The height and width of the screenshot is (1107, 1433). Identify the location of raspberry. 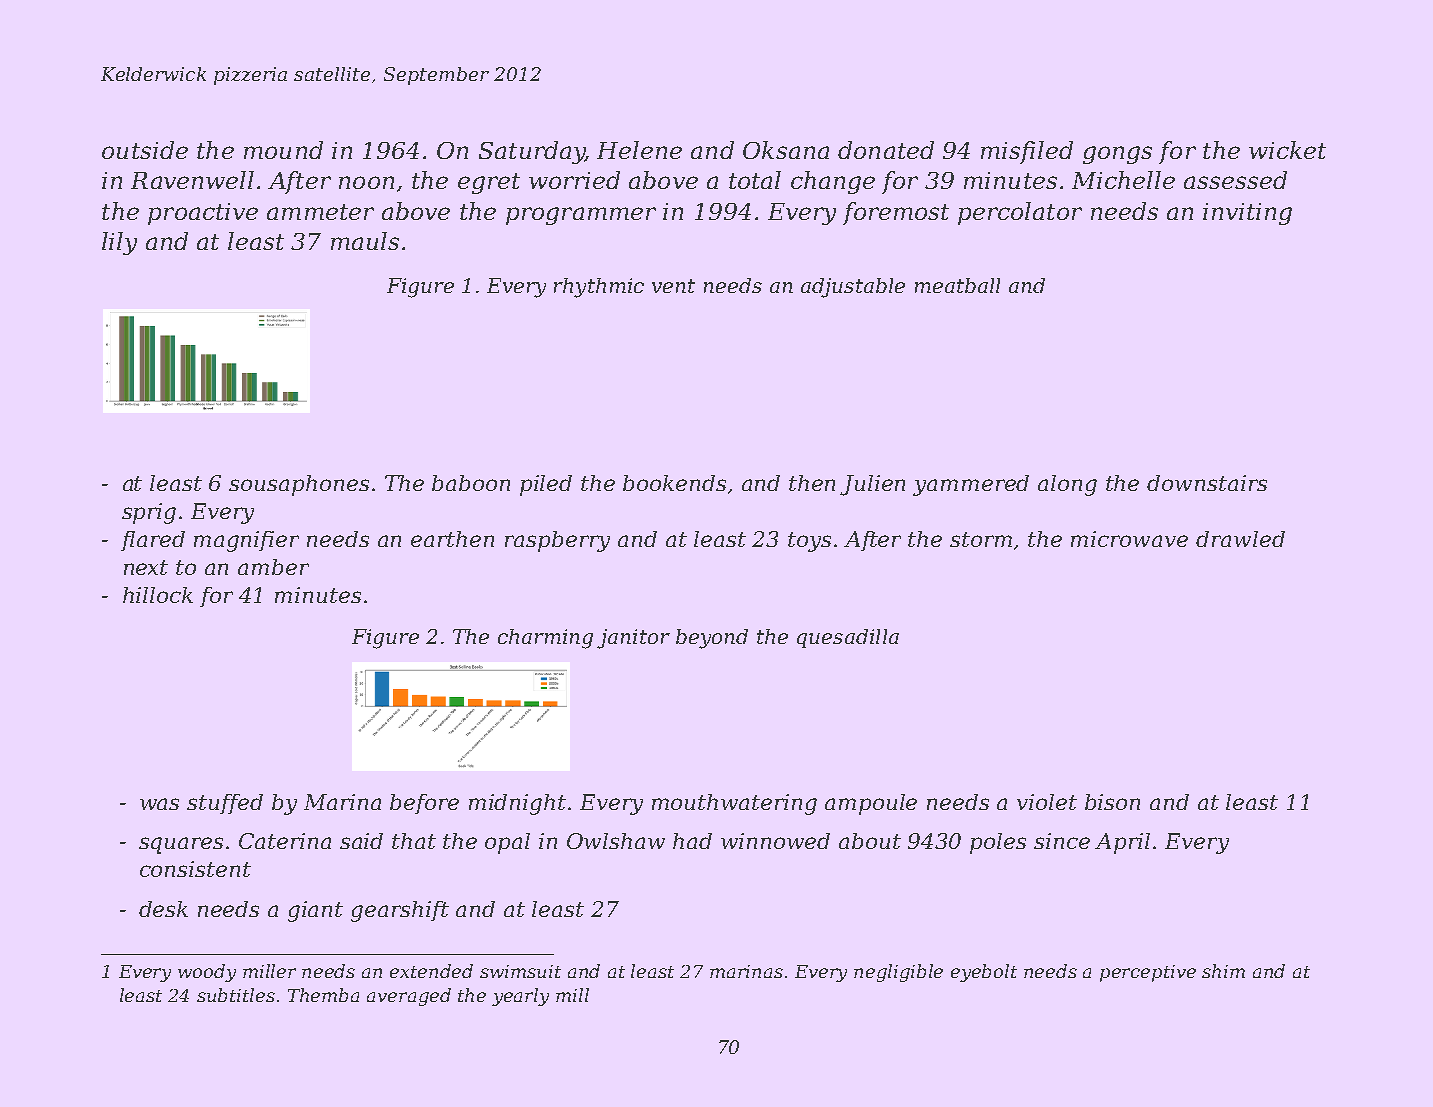
(557, 541).
